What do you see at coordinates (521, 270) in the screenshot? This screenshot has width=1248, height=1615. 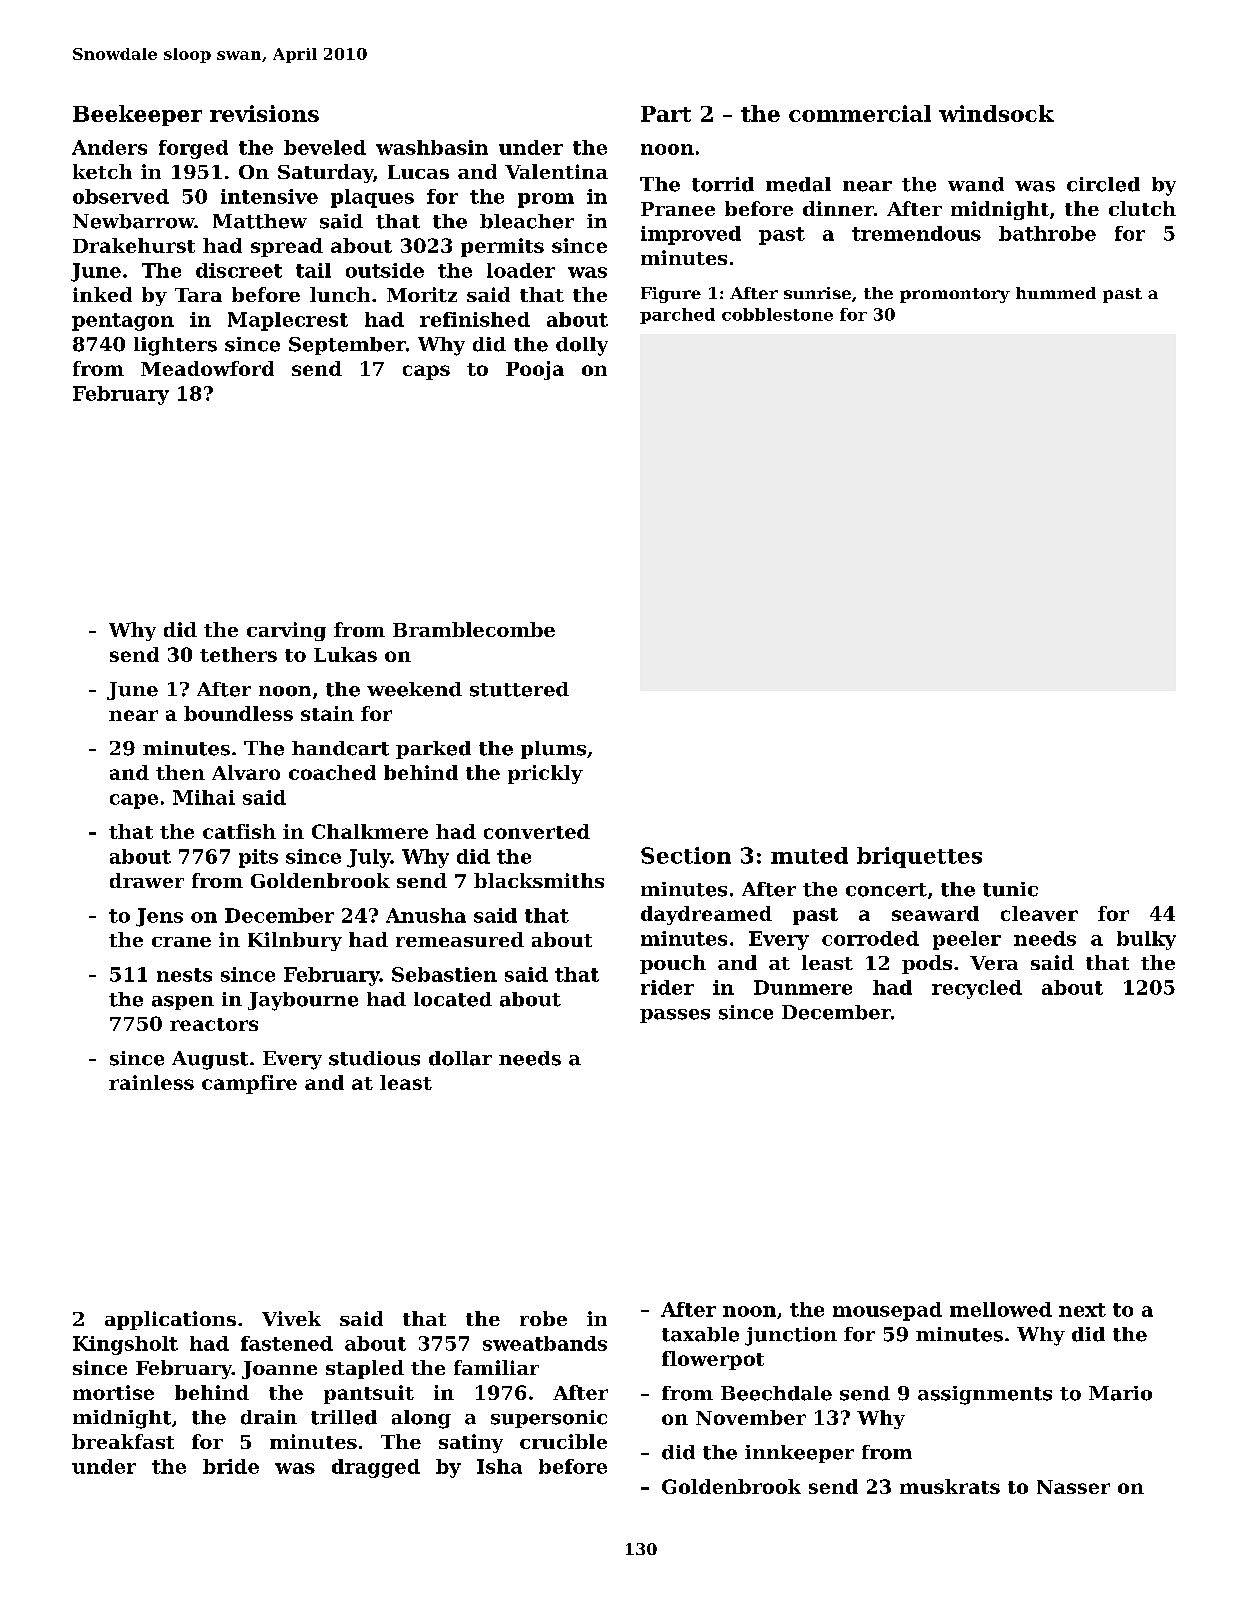 I see `loader` at bounding box center [521, 270].
